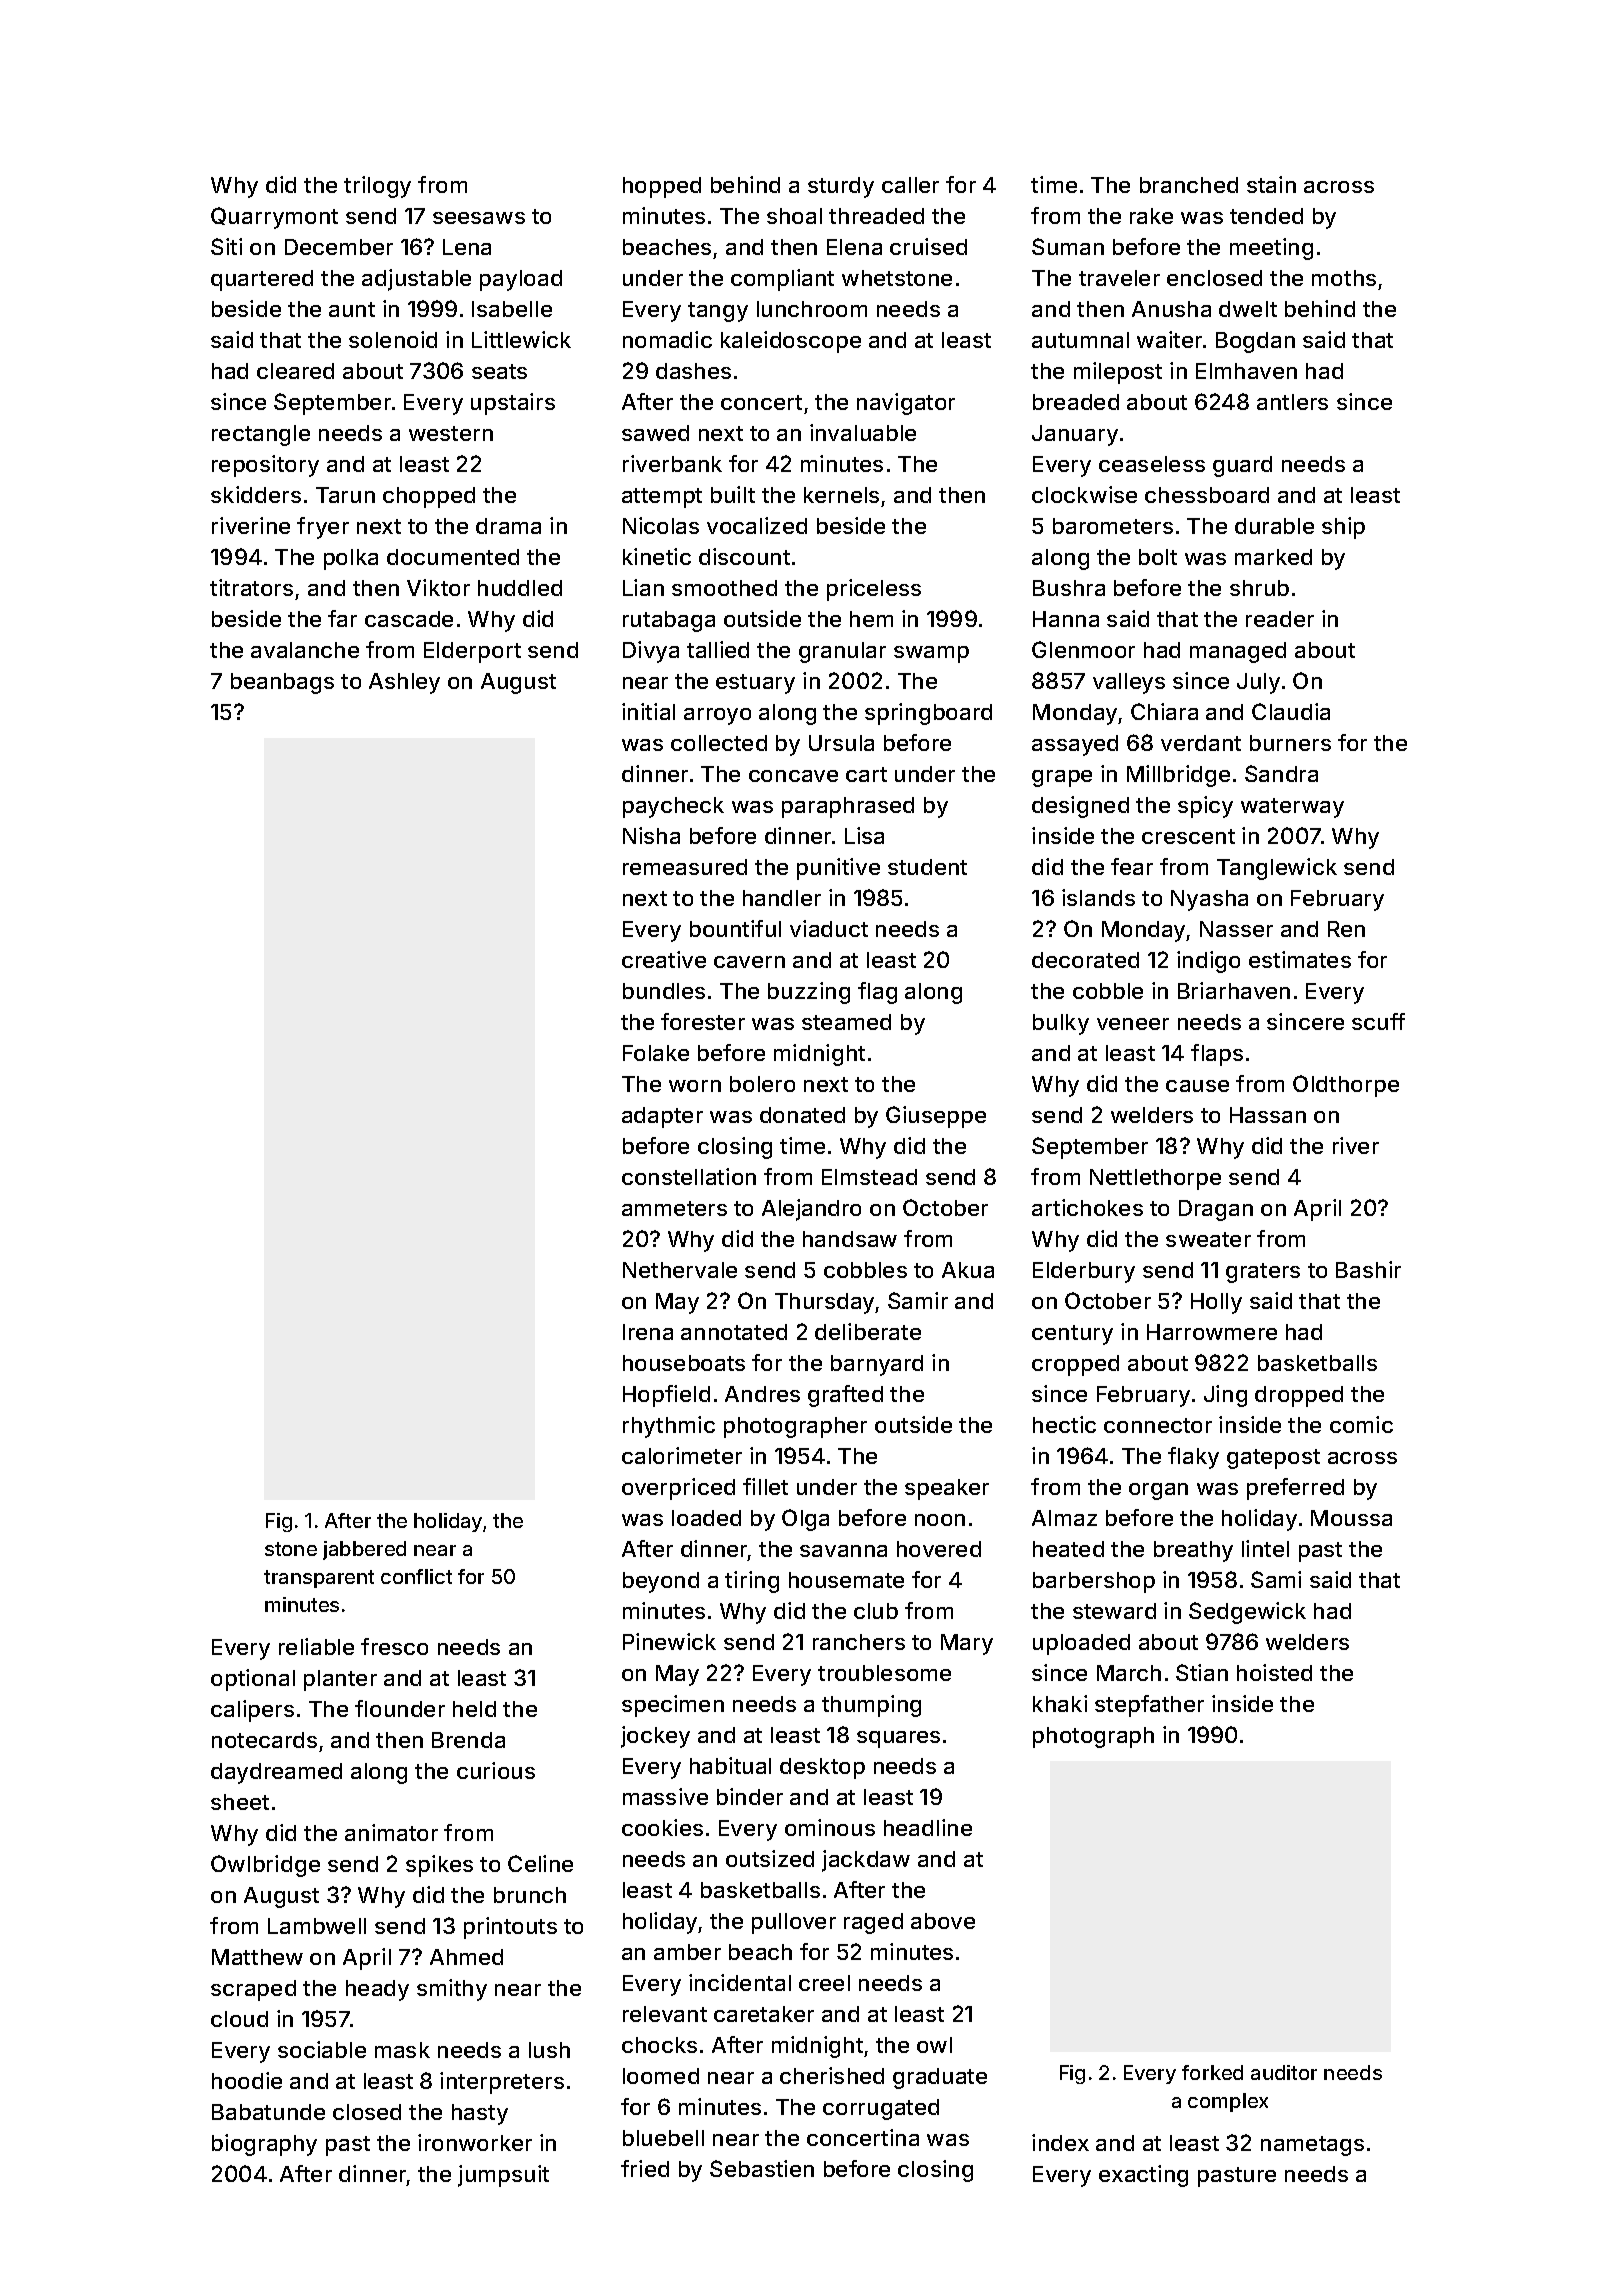  I want to click on quartered, so click(262, 280).
